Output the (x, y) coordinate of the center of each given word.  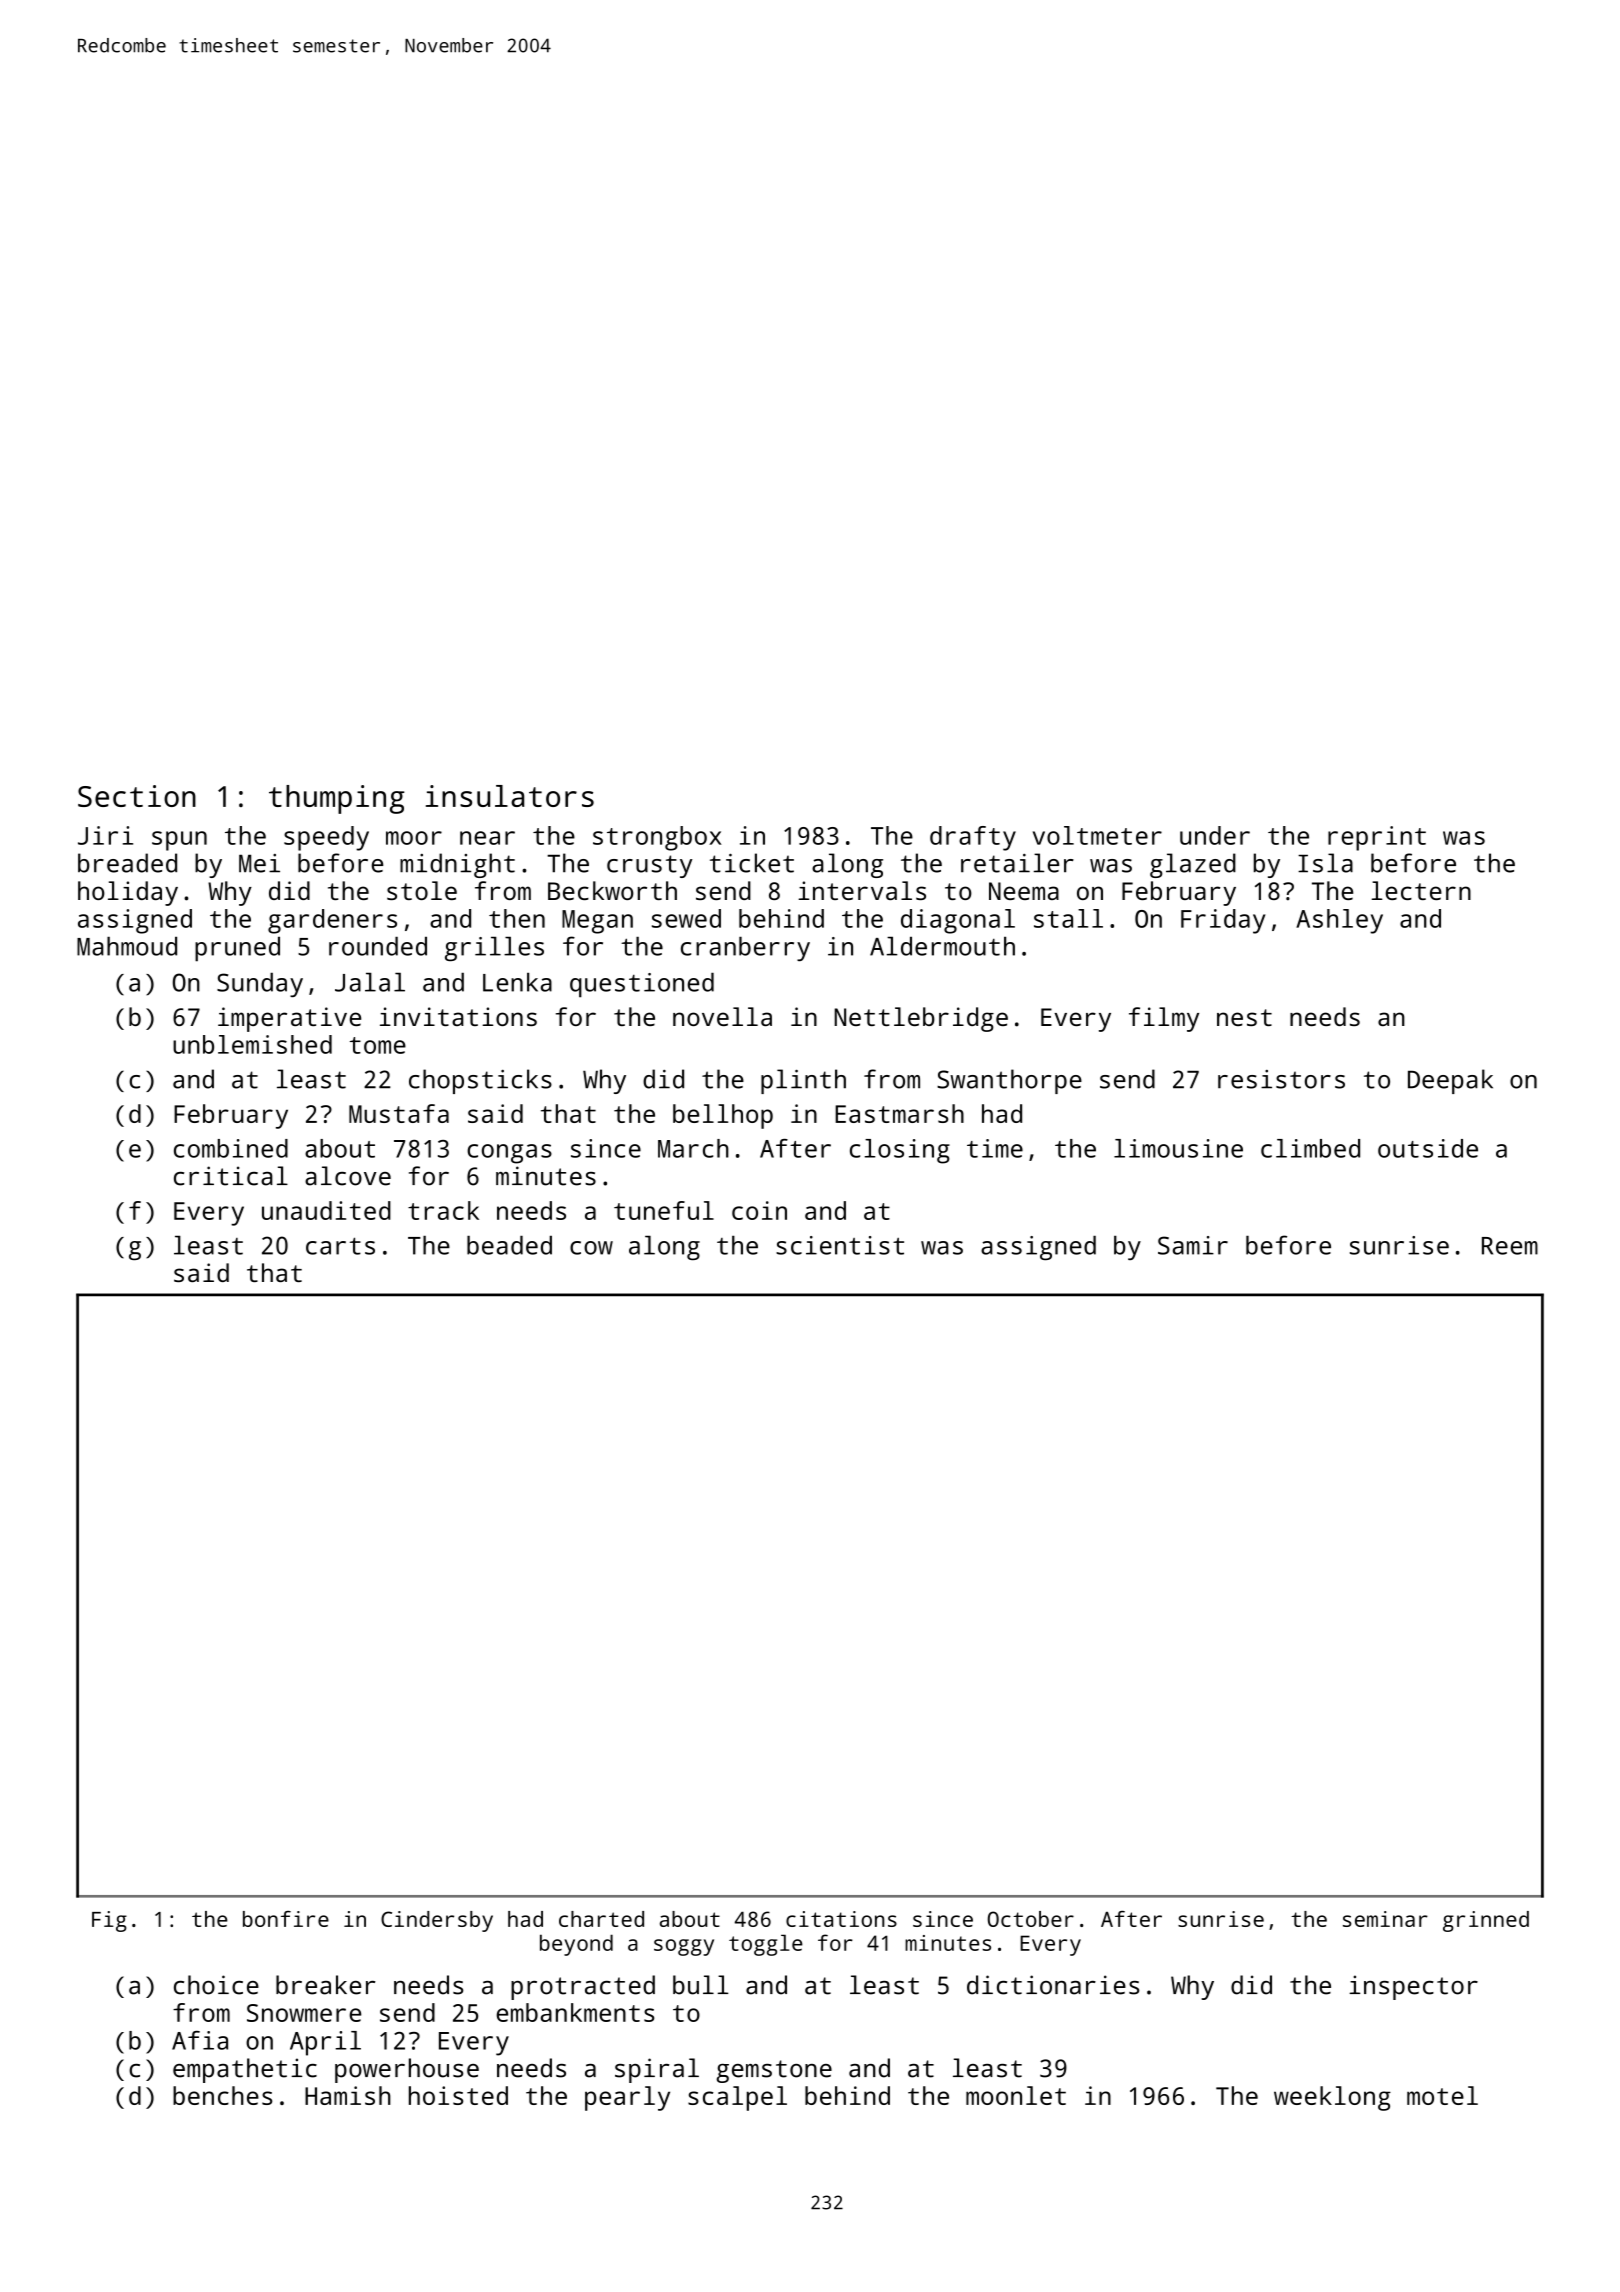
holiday (128, 893)
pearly (627, 2098)
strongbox (657, 838)
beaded (509, 1245)
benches (222, 2095)
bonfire (286, 1919)
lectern (1421, 890)
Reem (1510, 1246)
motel (1442, 2095)
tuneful (664, 1210)
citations (841, 1919)
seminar (1385, 1919)
